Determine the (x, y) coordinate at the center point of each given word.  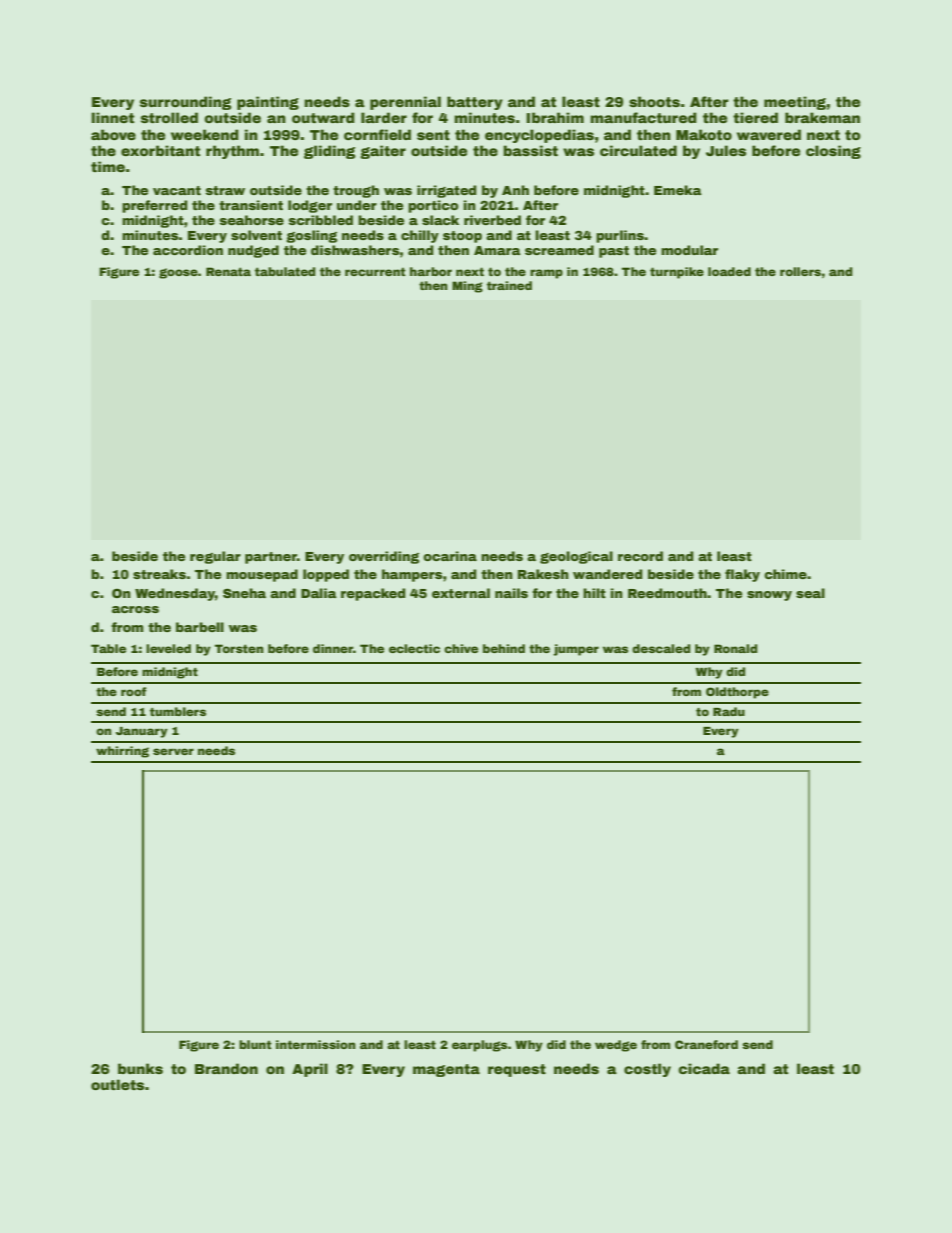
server (173, 751)
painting (268, 103)
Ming (467, 287)
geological (576, 557)
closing (833, 152)
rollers (800, 271)
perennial (405, 103)
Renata (228, 271)
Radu (729, 711)
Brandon (226, 1068)
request (517, 1070)
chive (461, 648)
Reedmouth (667, 593)
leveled (168, 648)
